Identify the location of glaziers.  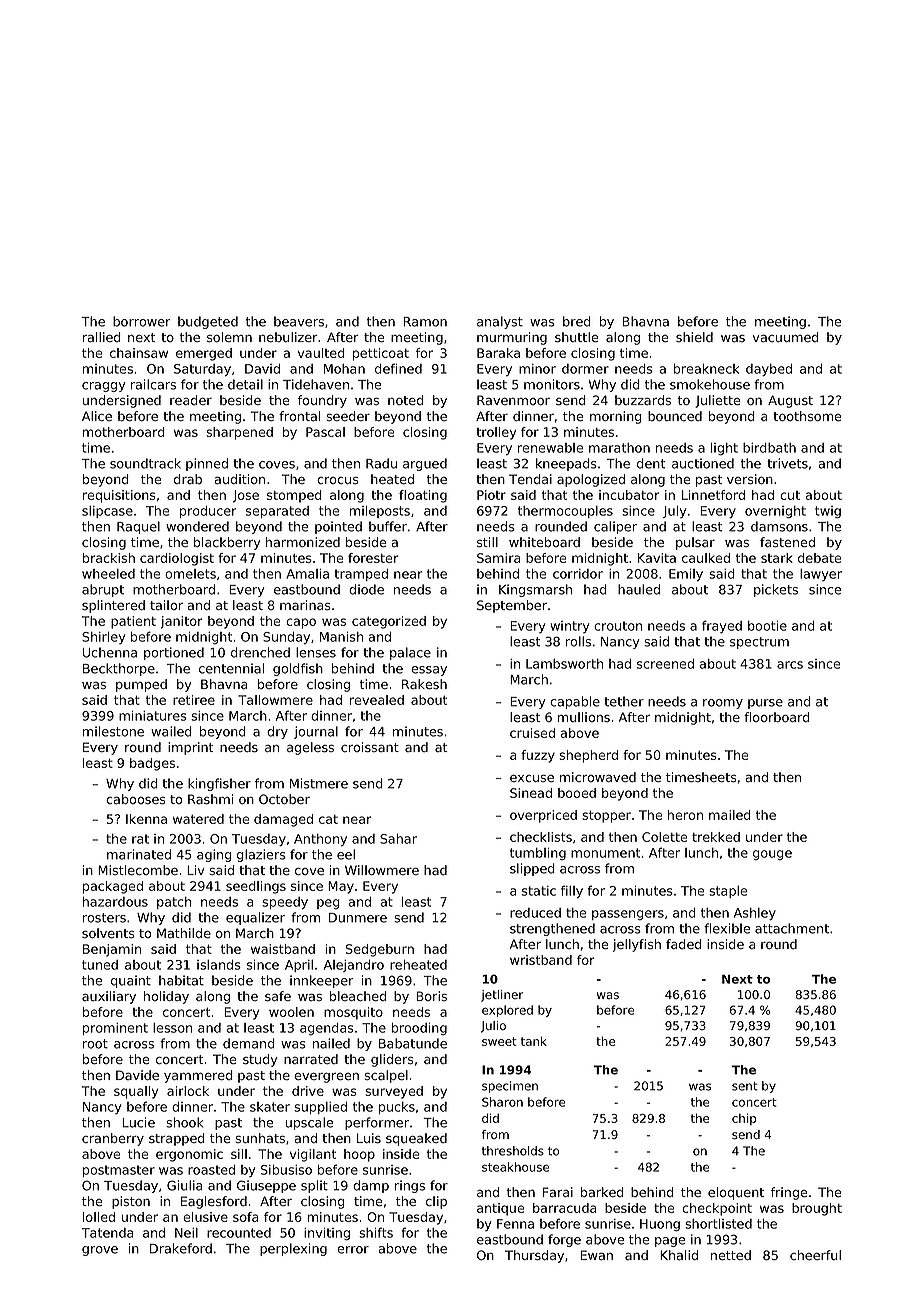
(261, 855).
